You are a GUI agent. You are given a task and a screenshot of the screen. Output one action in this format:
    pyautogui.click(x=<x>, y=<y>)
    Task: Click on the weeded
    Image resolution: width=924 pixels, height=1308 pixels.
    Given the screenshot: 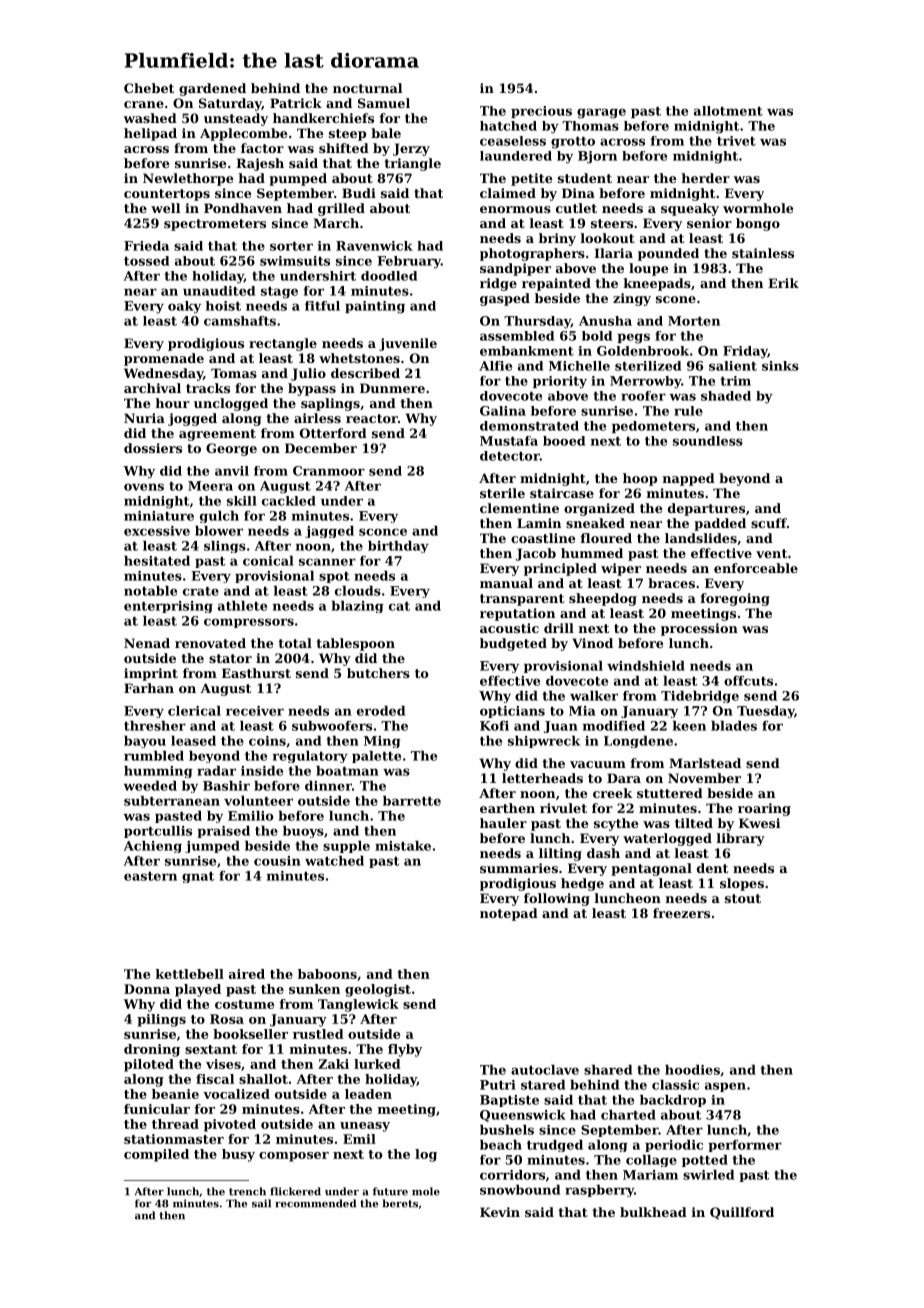 What is the action you would take?
    pyautogui.click(x=150, y=786)
